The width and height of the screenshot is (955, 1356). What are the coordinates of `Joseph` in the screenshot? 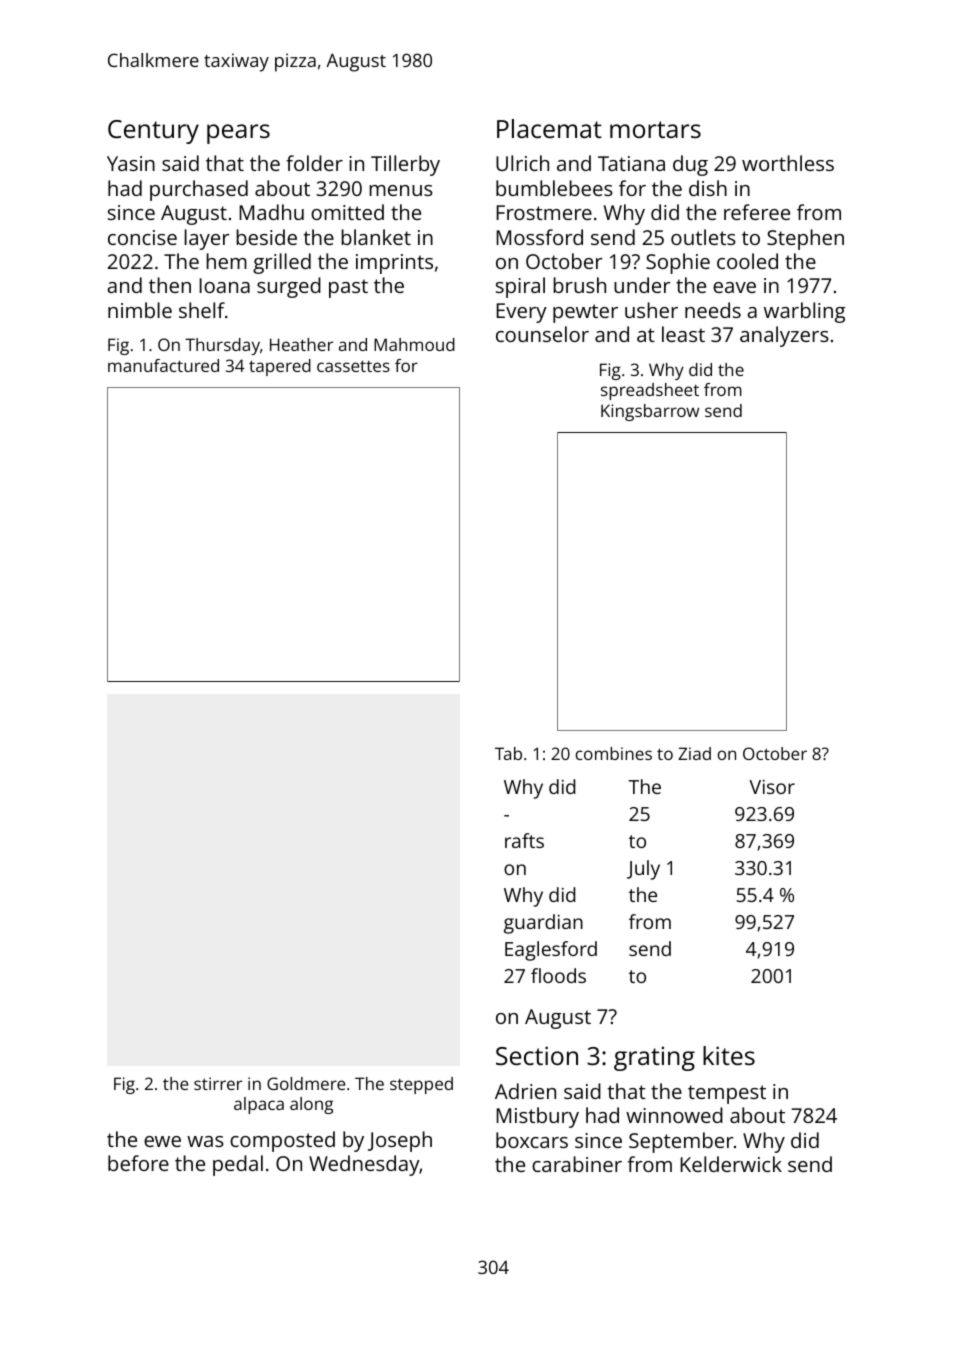 It's located at (400, 1141).
